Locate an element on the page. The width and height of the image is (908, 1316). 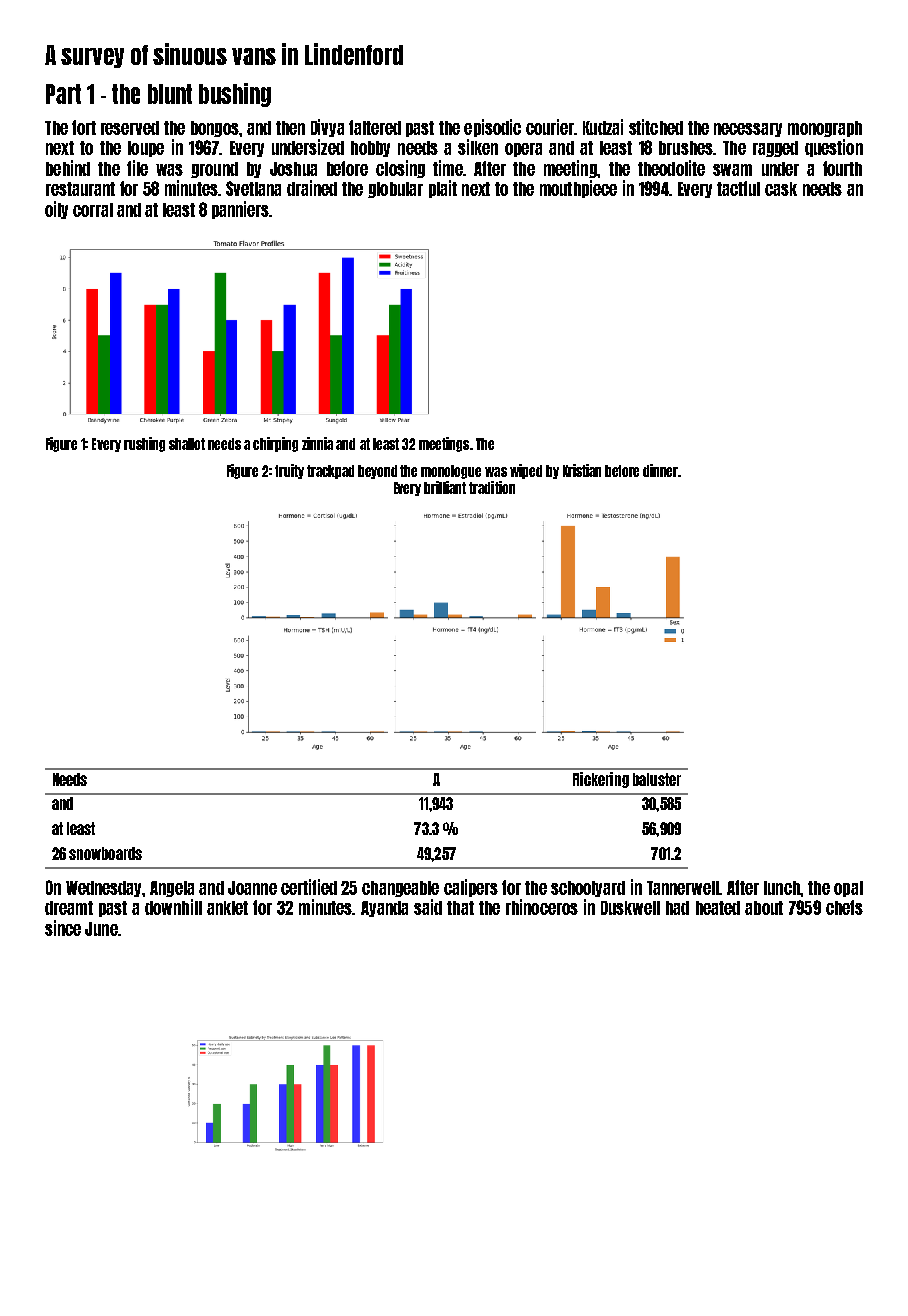
courier is located at coordinates (550, 127).
